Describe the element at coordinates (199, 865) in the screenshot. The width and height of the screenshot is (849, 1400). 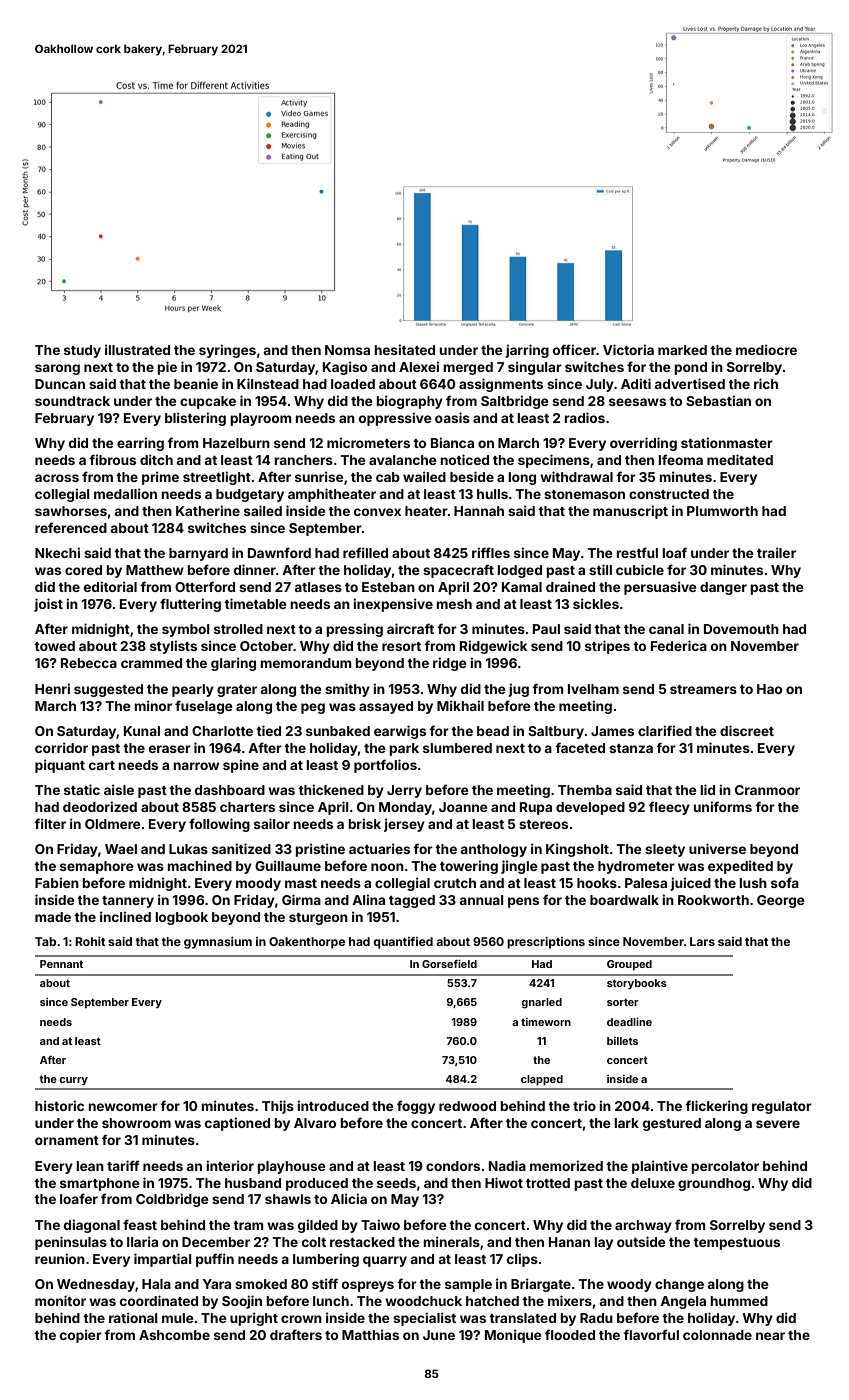
I see `machined` at that location.
